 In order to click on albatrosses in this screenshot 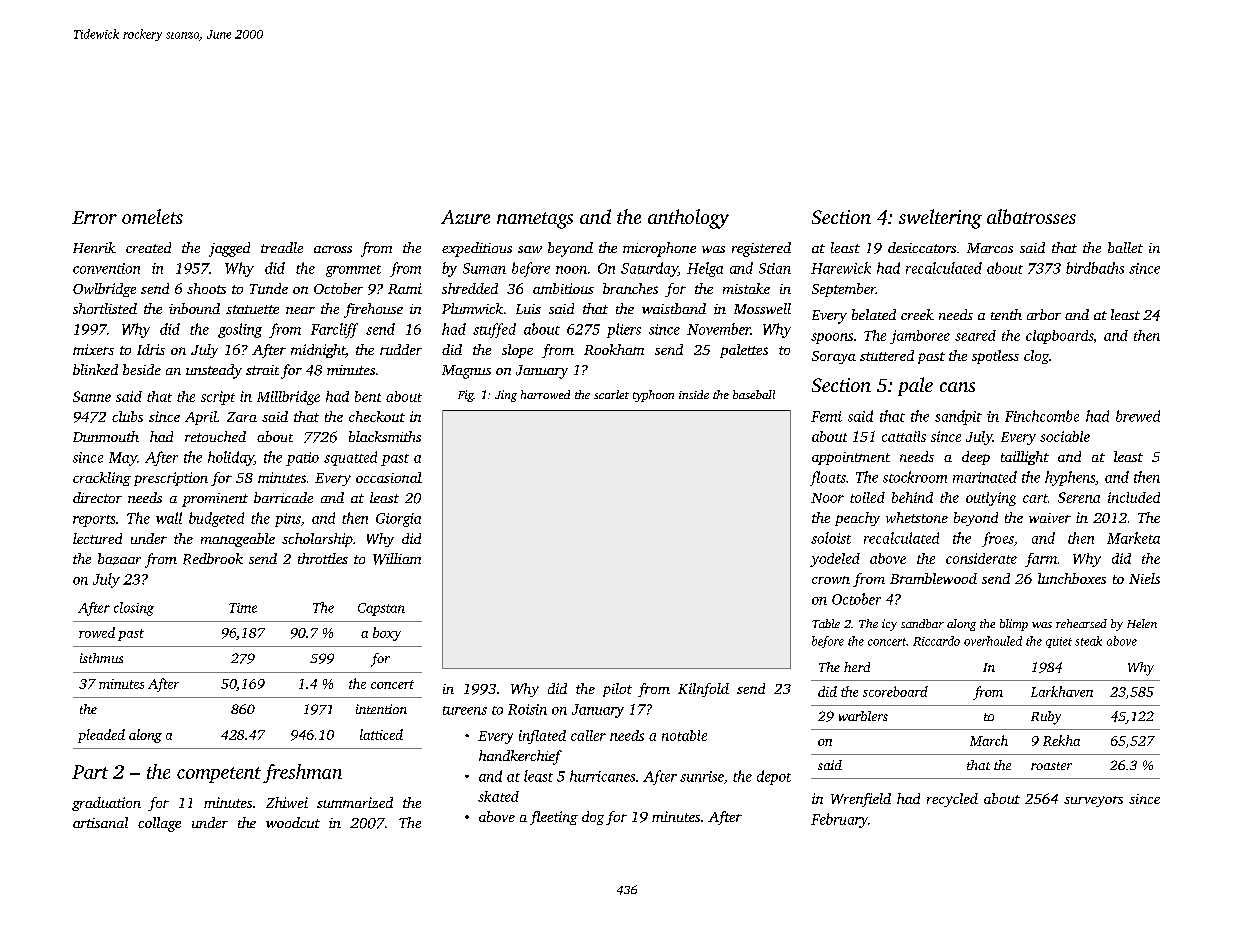, I will do `click(1031, 216)`.
